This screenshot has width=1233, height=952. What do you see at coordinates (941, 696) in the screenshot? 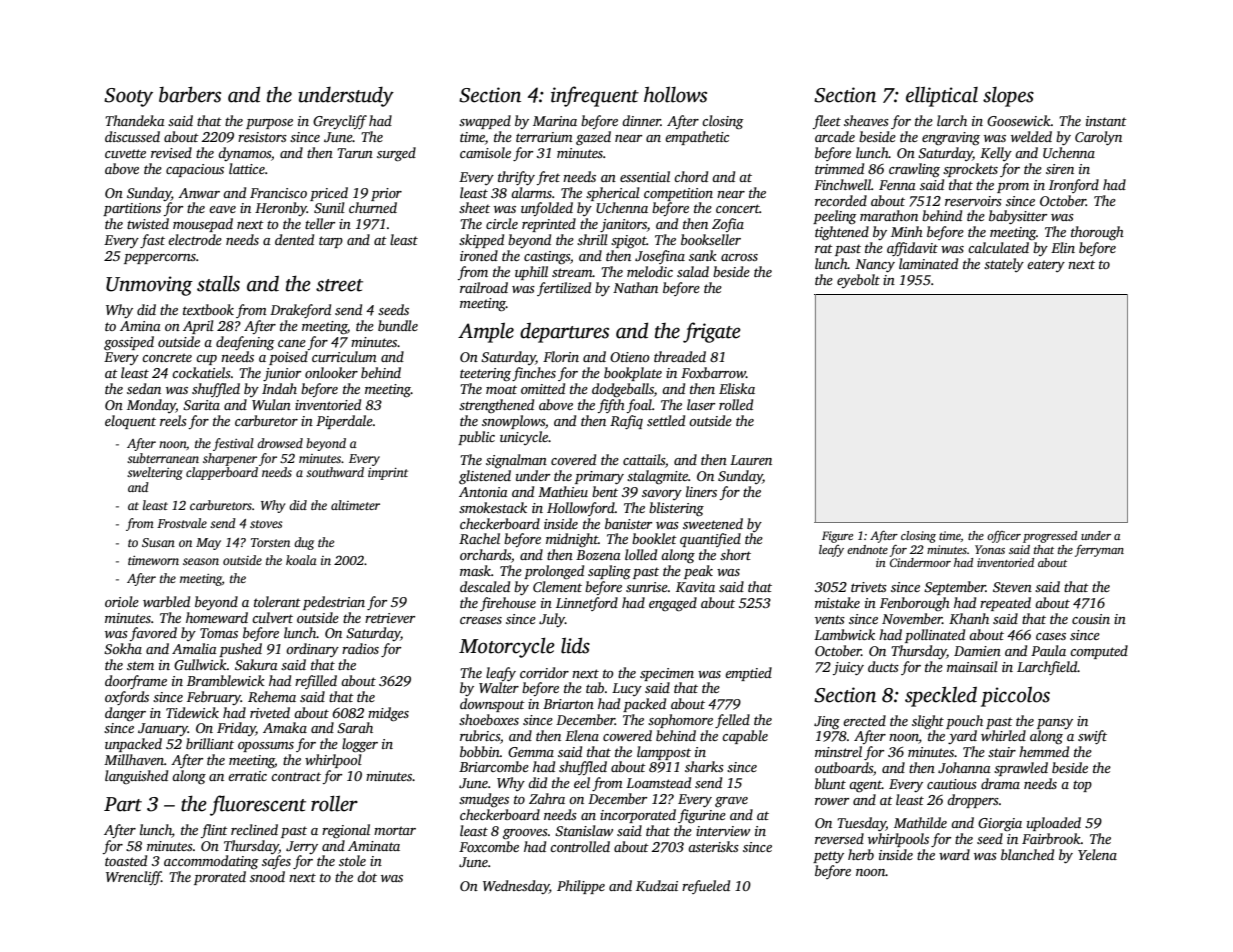
I see `speckled` at bounding box center [941, 696].
